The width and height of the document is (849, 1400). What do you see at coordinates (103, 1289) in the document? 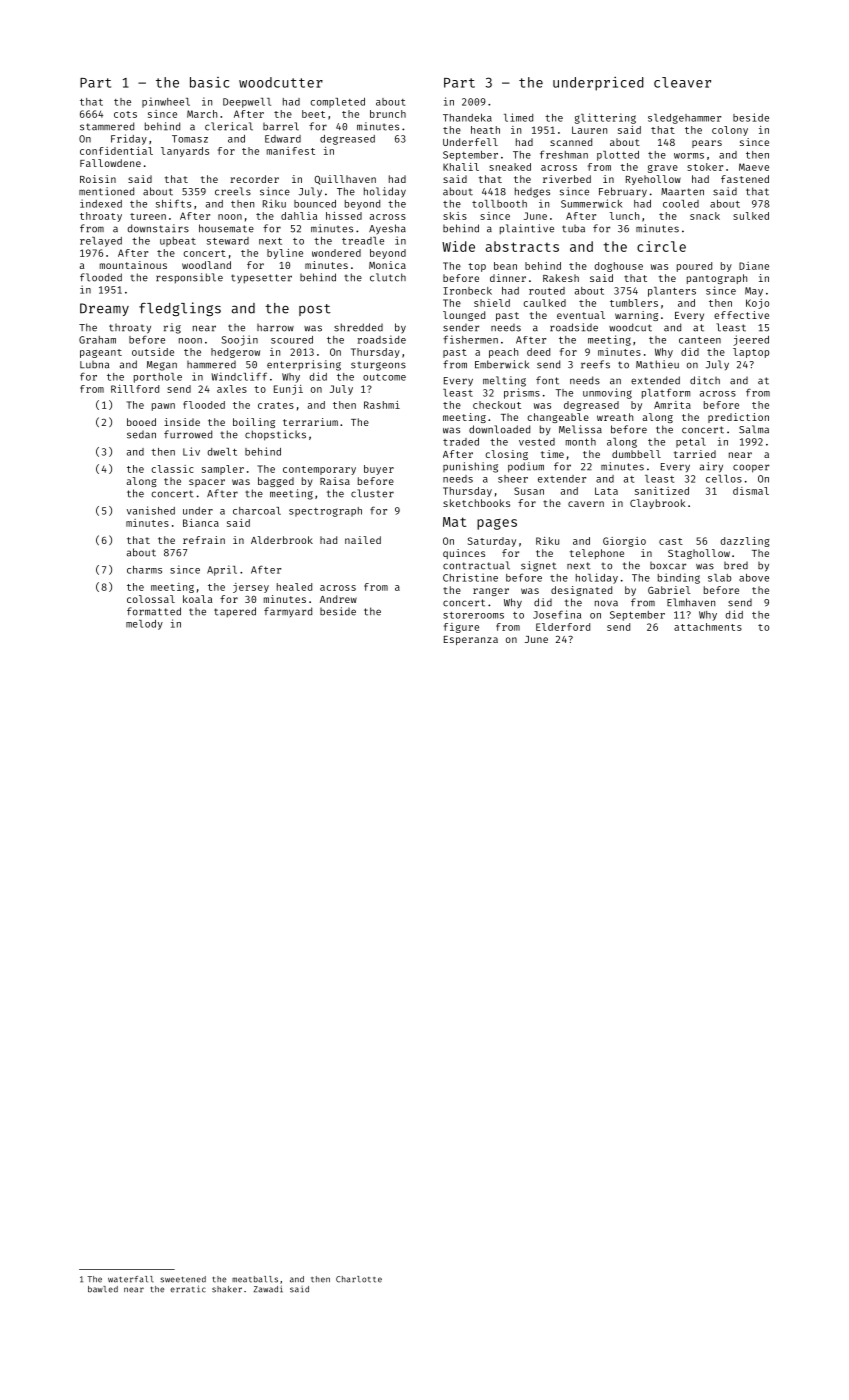
I see `bawled` at bounding box center [103, 1289].
